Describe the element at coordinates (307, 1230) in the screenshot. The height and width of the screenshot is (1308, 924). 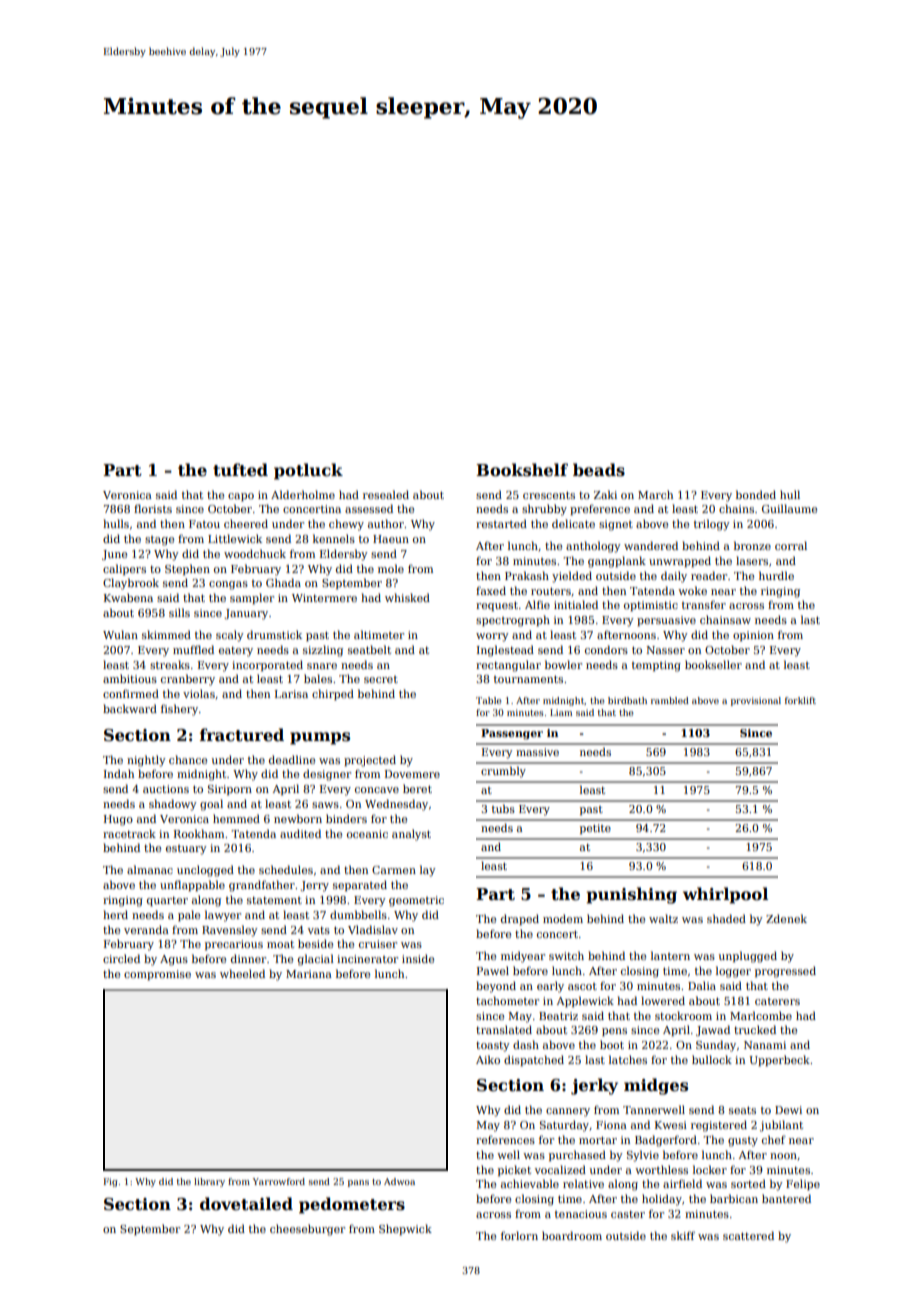
I see `cheeseburger` at that location.
